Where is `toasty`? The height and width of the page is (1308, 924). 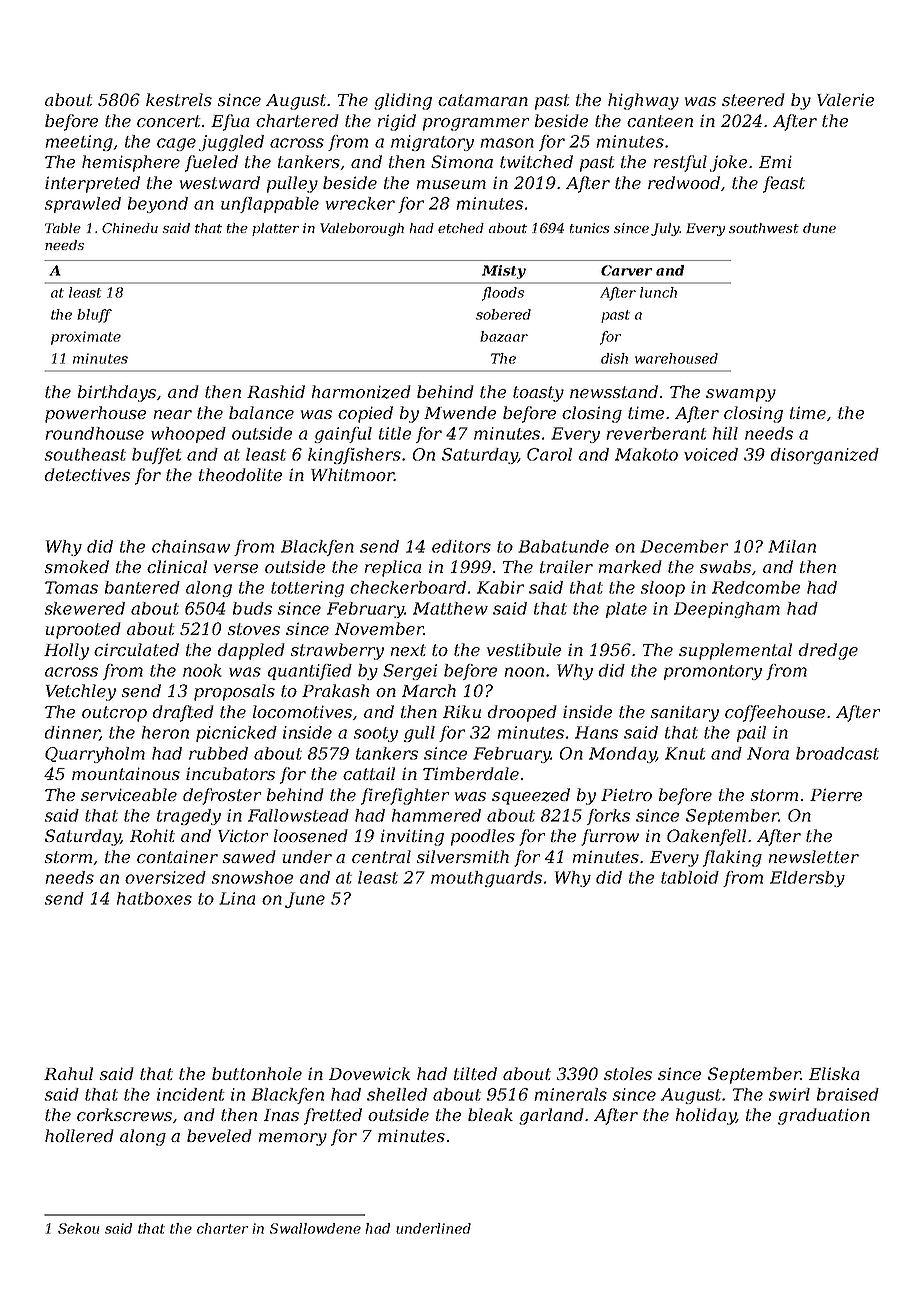 toasty is located at coordinates (538, 394).
